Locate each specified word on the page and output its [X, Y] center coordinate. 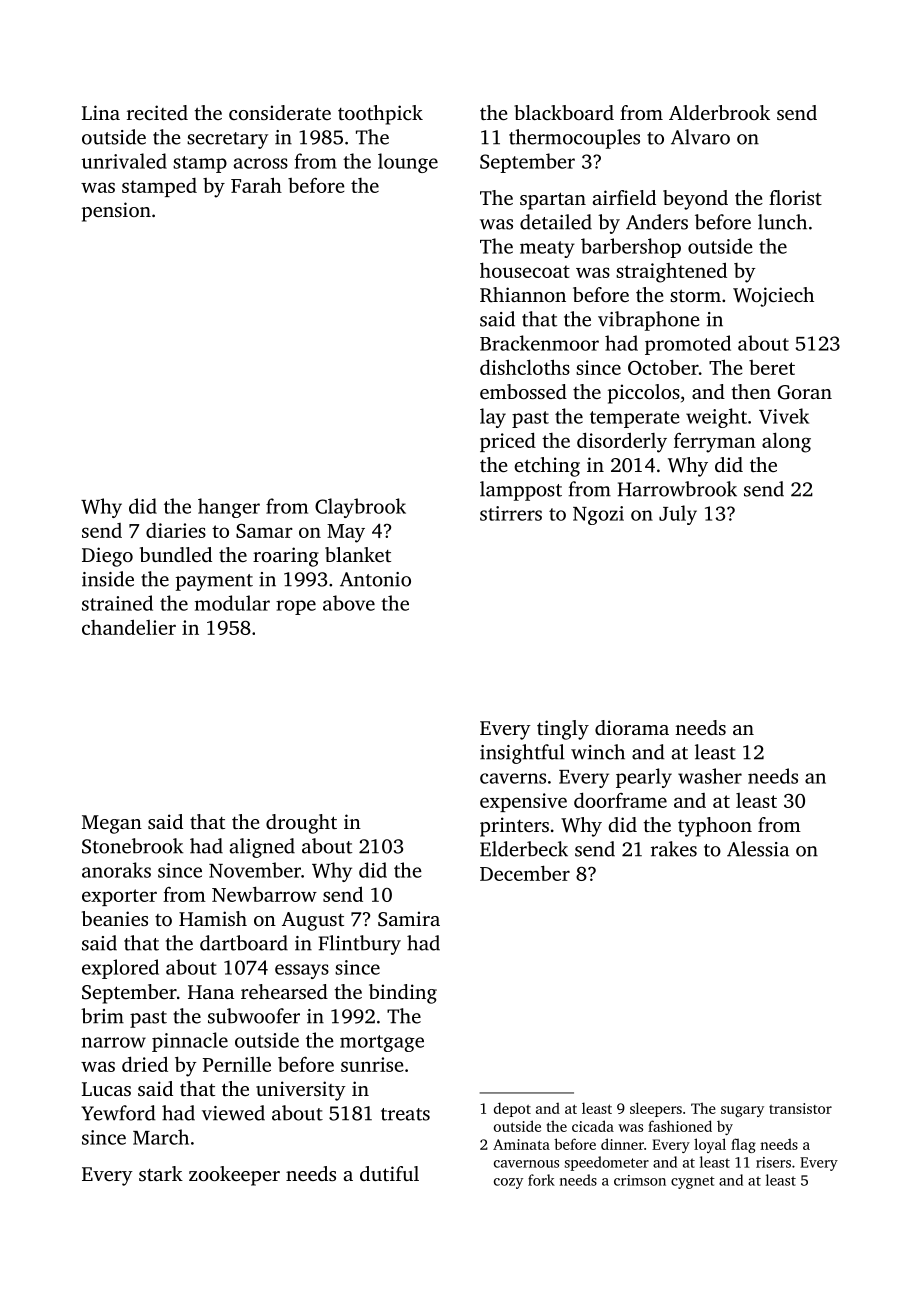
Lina [101, 112]
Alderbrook [719, 112]
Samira [409, 919]
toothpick [380, 115]
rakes [674, 849]
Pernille [237, 1064]
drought [301, 824]
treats [405, 1114]
